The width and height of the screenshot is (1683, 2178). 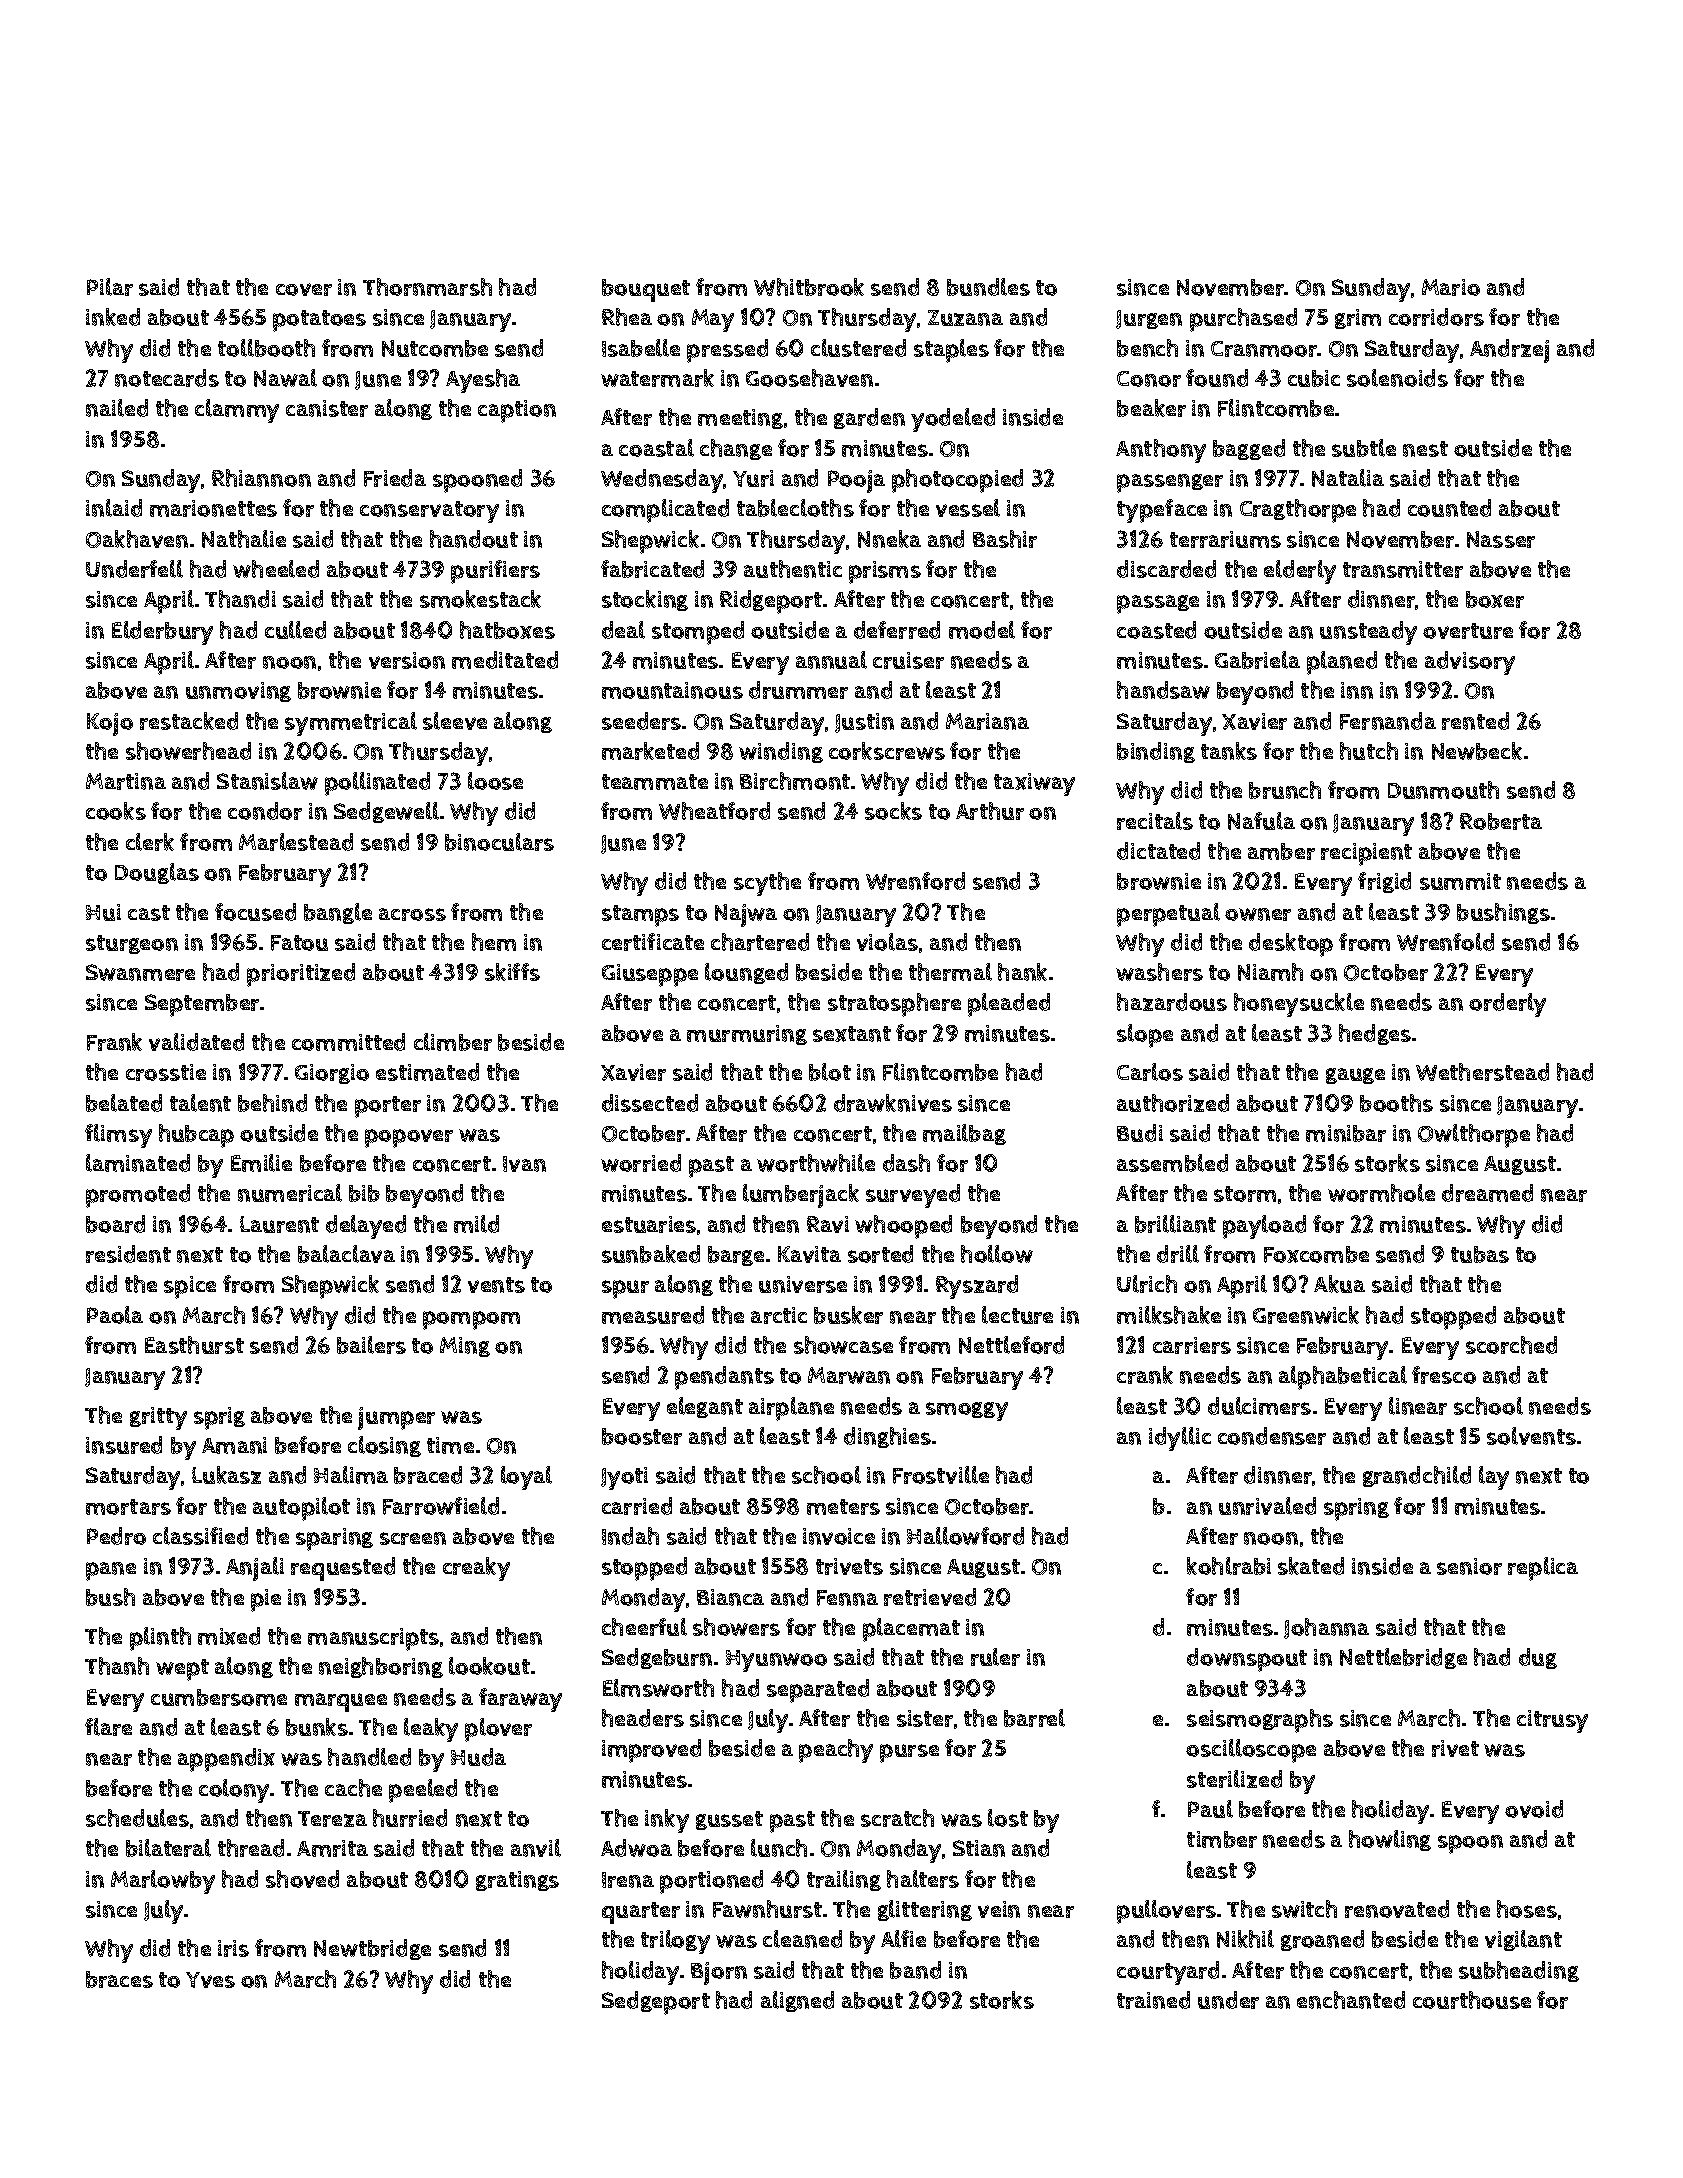 What do you see at coordinates (1009, 1005) in the screenshot?
I see `pleaded` at bounding box center [1009, 1005].
